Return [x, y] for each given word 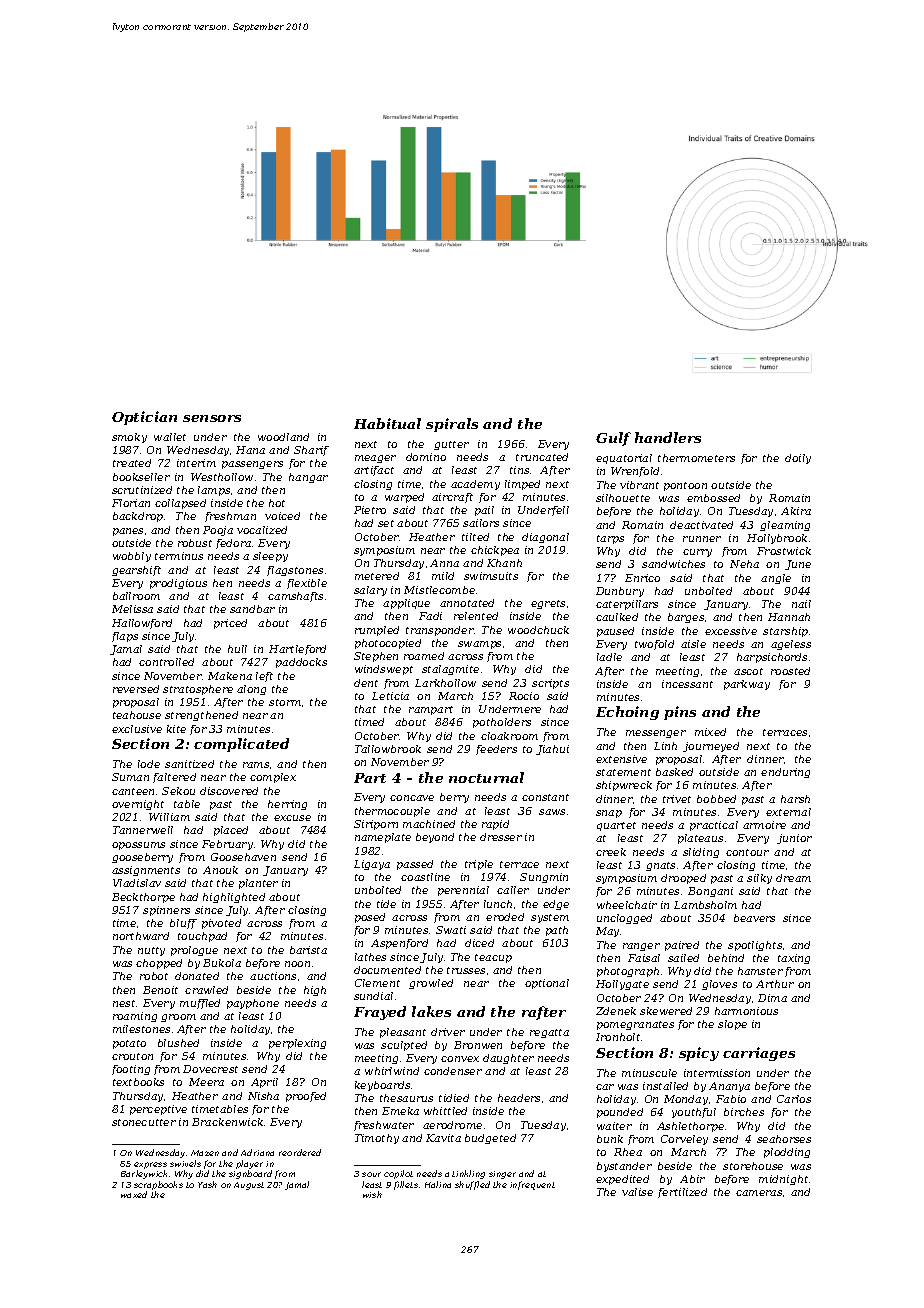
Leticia [390, 696]
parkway [747, 685]
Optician [144, 418]
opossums [138, 846]
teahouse [137, 715]
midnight [783, 1180]
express [150, 1165]
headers [519, 1098]
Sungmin [544, 878]
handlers [668, 437]
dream [793, 878]
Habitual [387, 423]
